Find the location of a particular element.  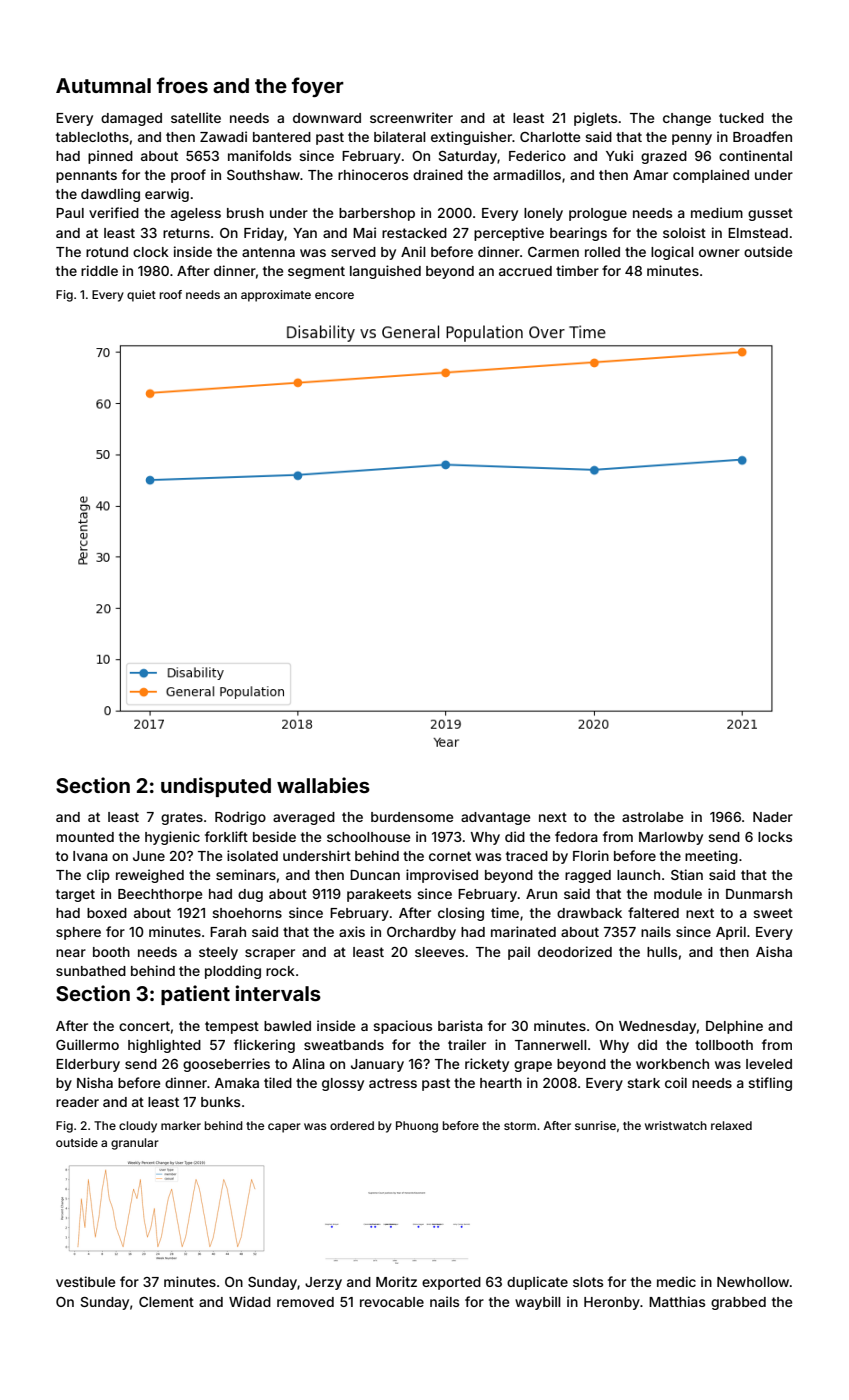

undisputed is located at coordinates (216, 787).
